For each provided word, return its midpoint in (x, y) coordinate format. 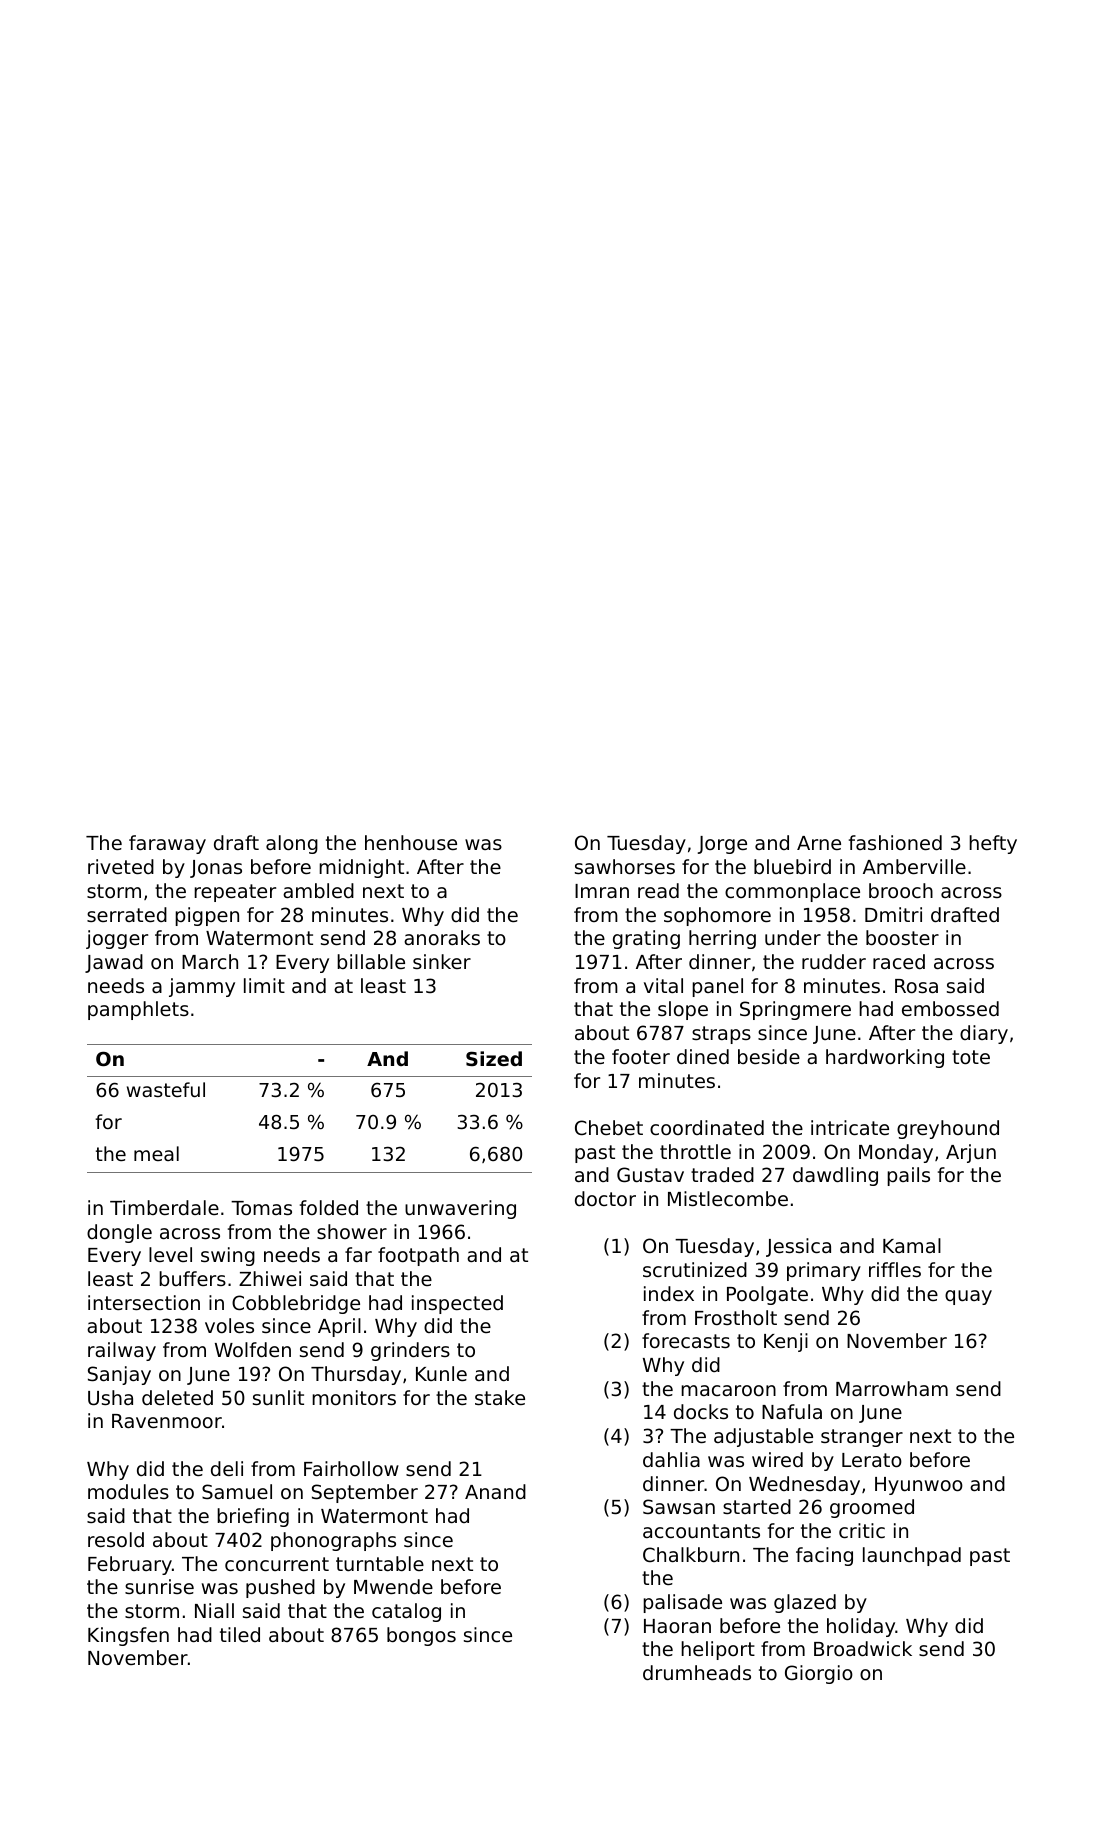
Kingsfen (128, 1636)
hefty (993, 844)
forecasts (686, 1340)
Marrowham (892, 1388)
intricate (850, 1127)
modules (128, 1491)
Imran (602, 891)
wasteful (166, 1089)
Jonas (216, 869)
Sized (494, 1058)
